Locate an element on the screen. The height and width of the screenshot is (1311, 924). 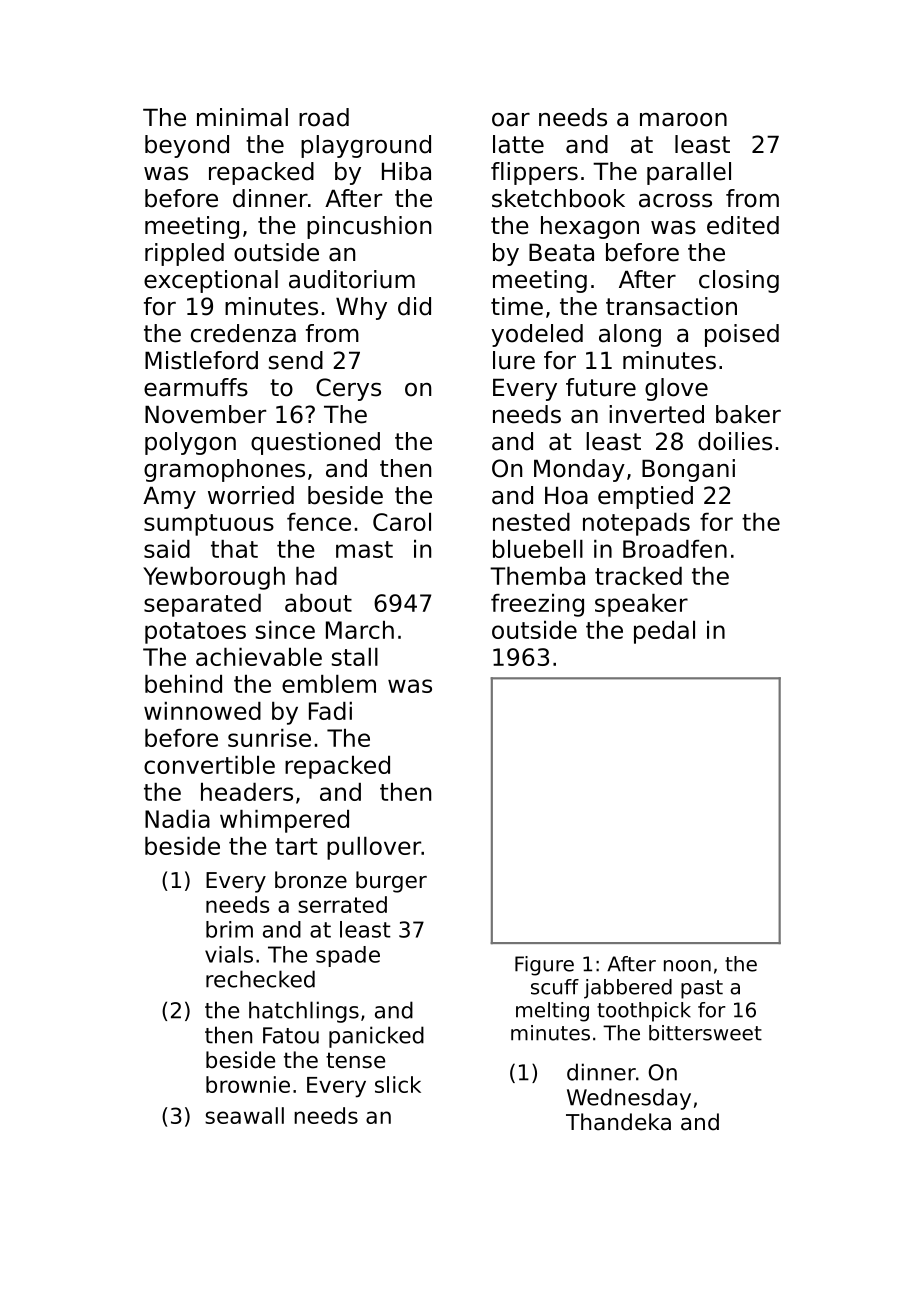
rippled is located at coordinates (184, 254).
